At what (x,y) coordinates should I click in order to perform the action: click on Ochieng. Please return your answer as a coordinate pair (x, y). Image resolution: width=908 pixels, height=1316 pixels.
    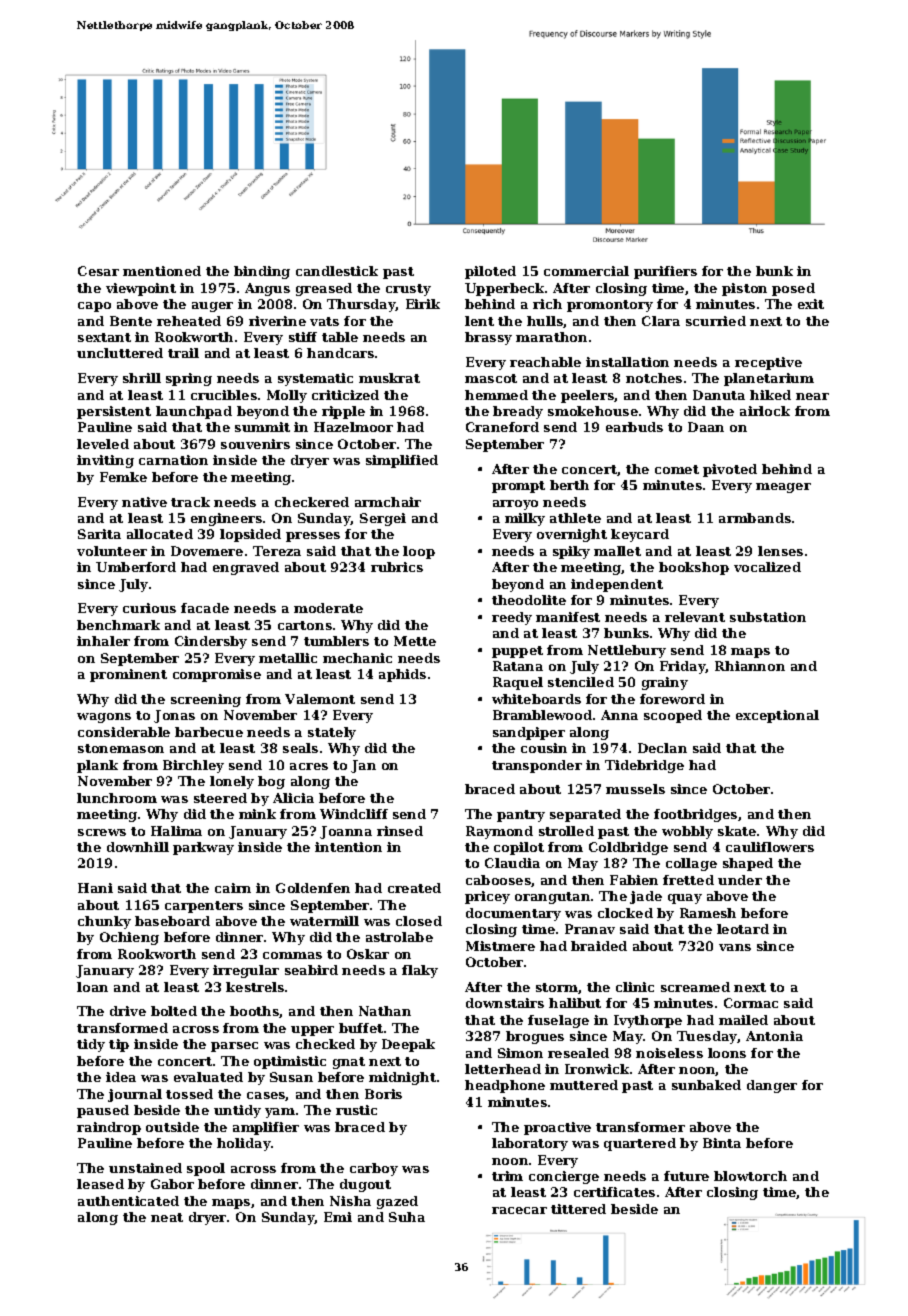
    Looking at the image, I should click on (129, 938).
